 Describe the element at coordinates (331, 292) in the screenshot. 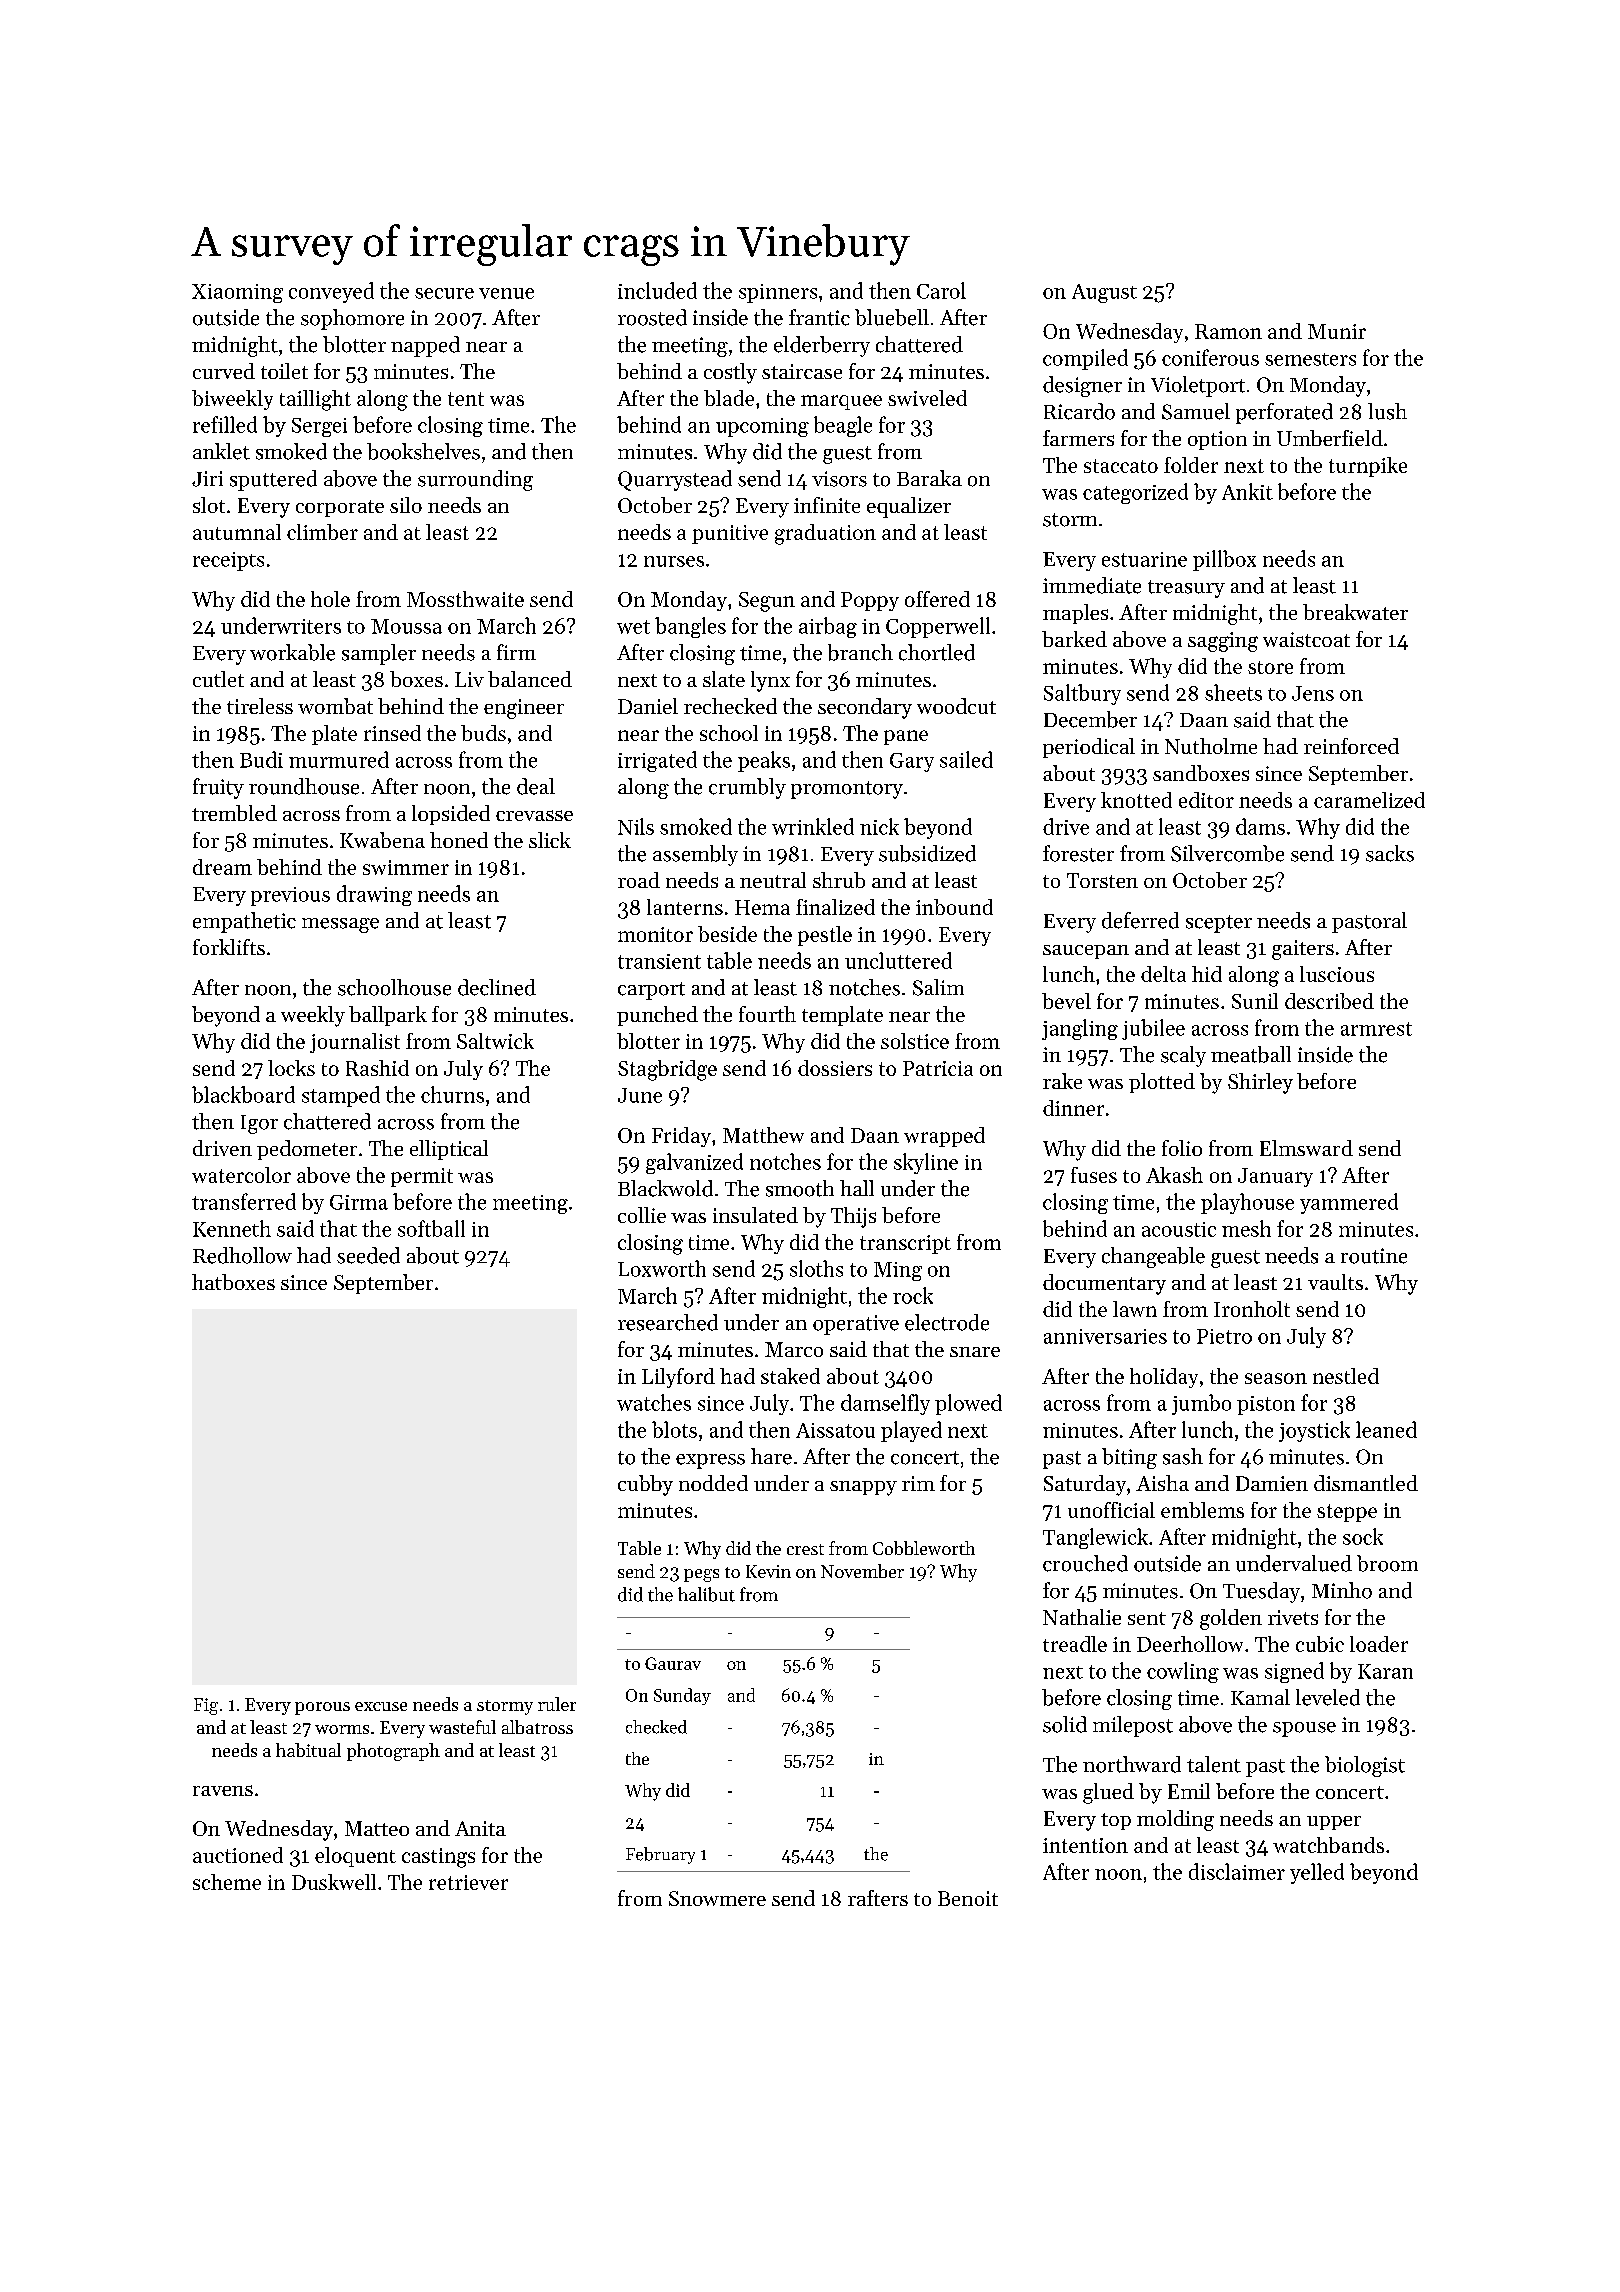

I see `conveyed` at that location.
